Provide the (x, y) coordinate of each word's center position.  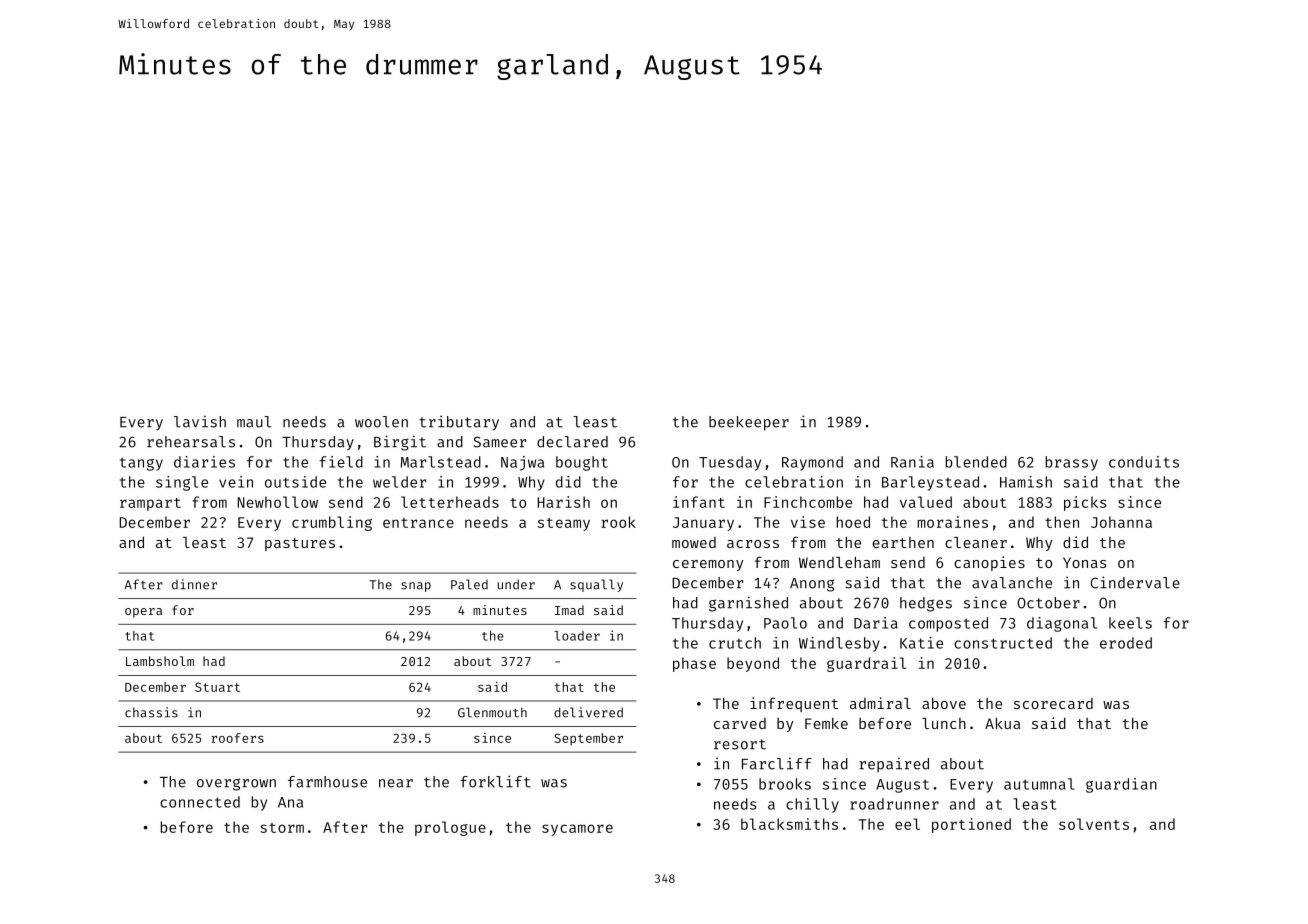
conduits (1144, 462)
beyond (753, 664)
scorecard (1053, 703)
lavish (200, 421)
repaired (894, 765)
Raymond (812, 463)
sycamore (577, 830)
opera (143, 613)
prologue (450, 828)
